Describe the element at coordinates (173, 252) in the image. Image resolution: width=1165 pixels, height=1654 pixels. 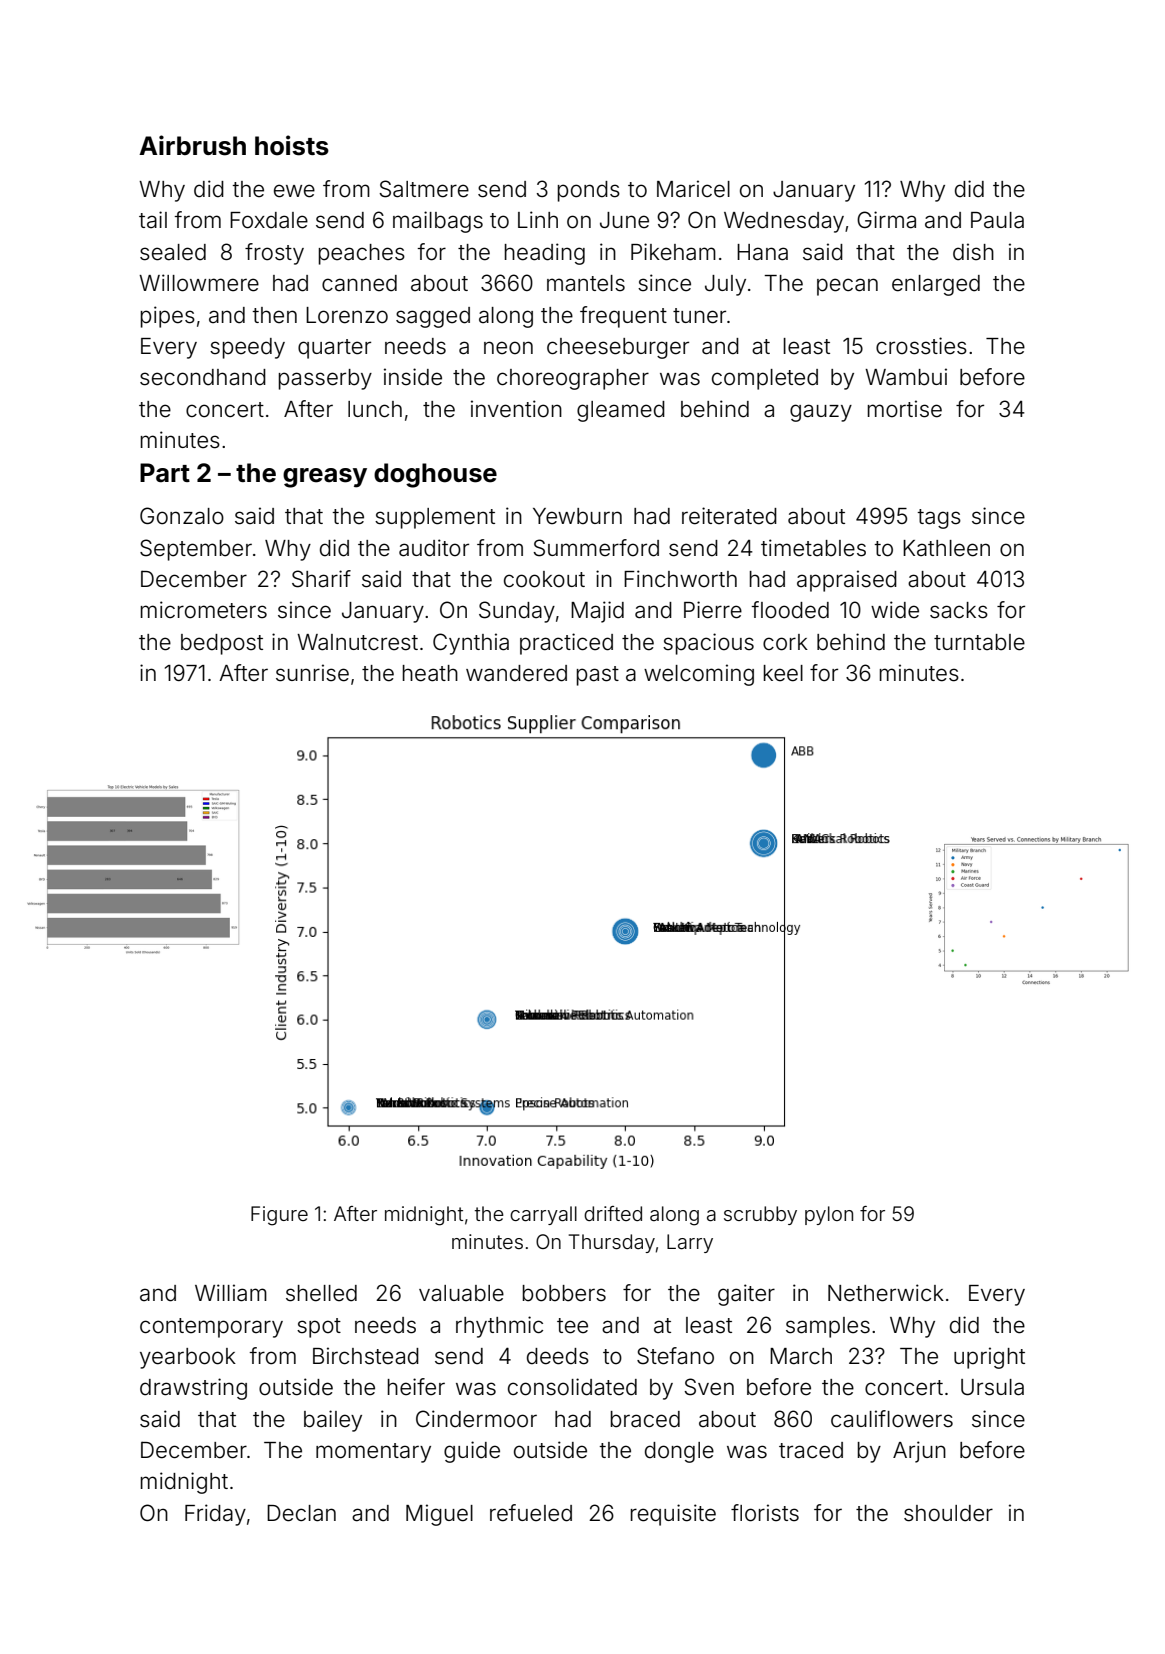
I see `sealed` at that location.
